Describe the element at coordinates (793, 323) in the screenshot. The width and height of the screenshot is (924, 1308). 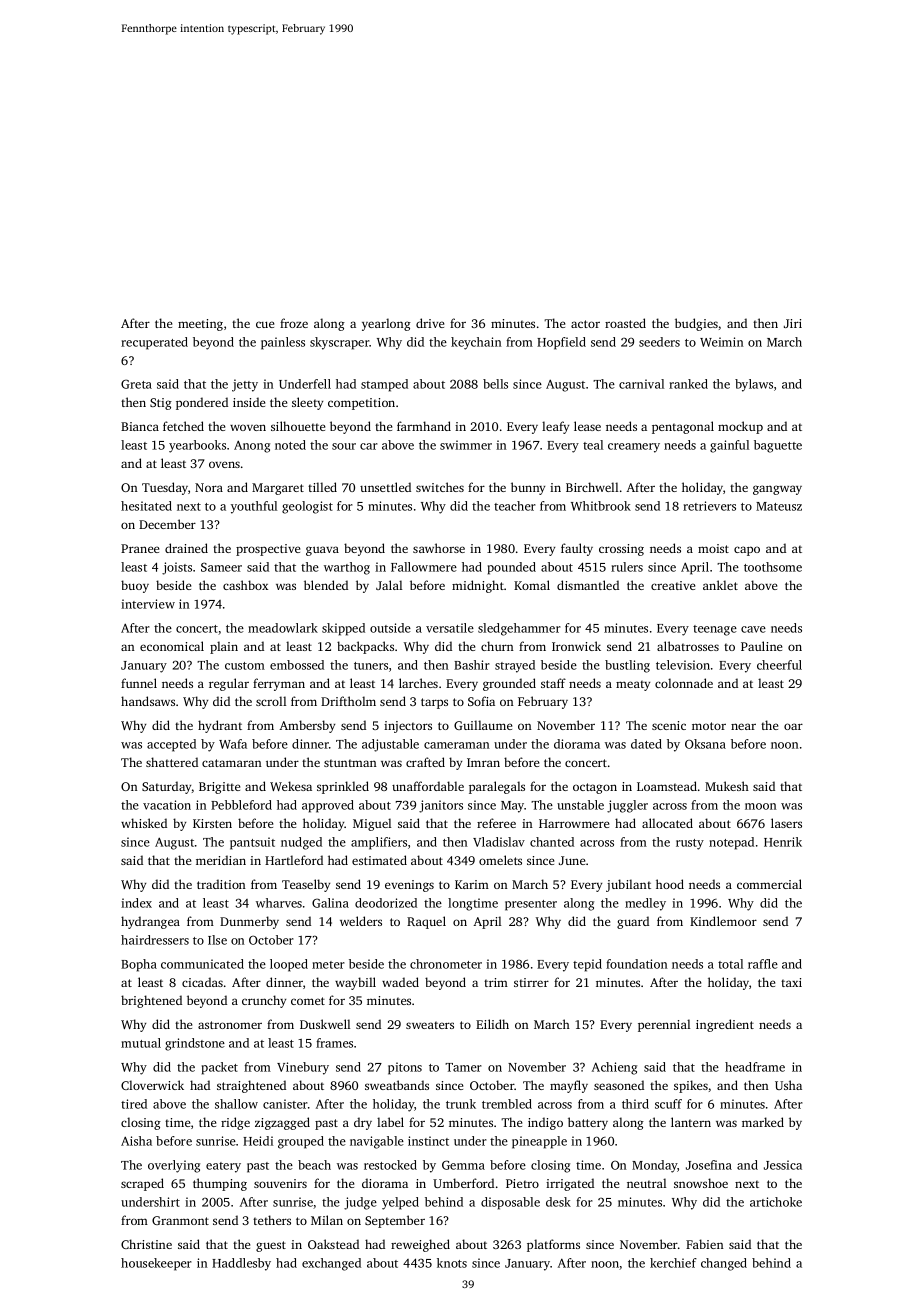
I see `Jiri` at that location.
